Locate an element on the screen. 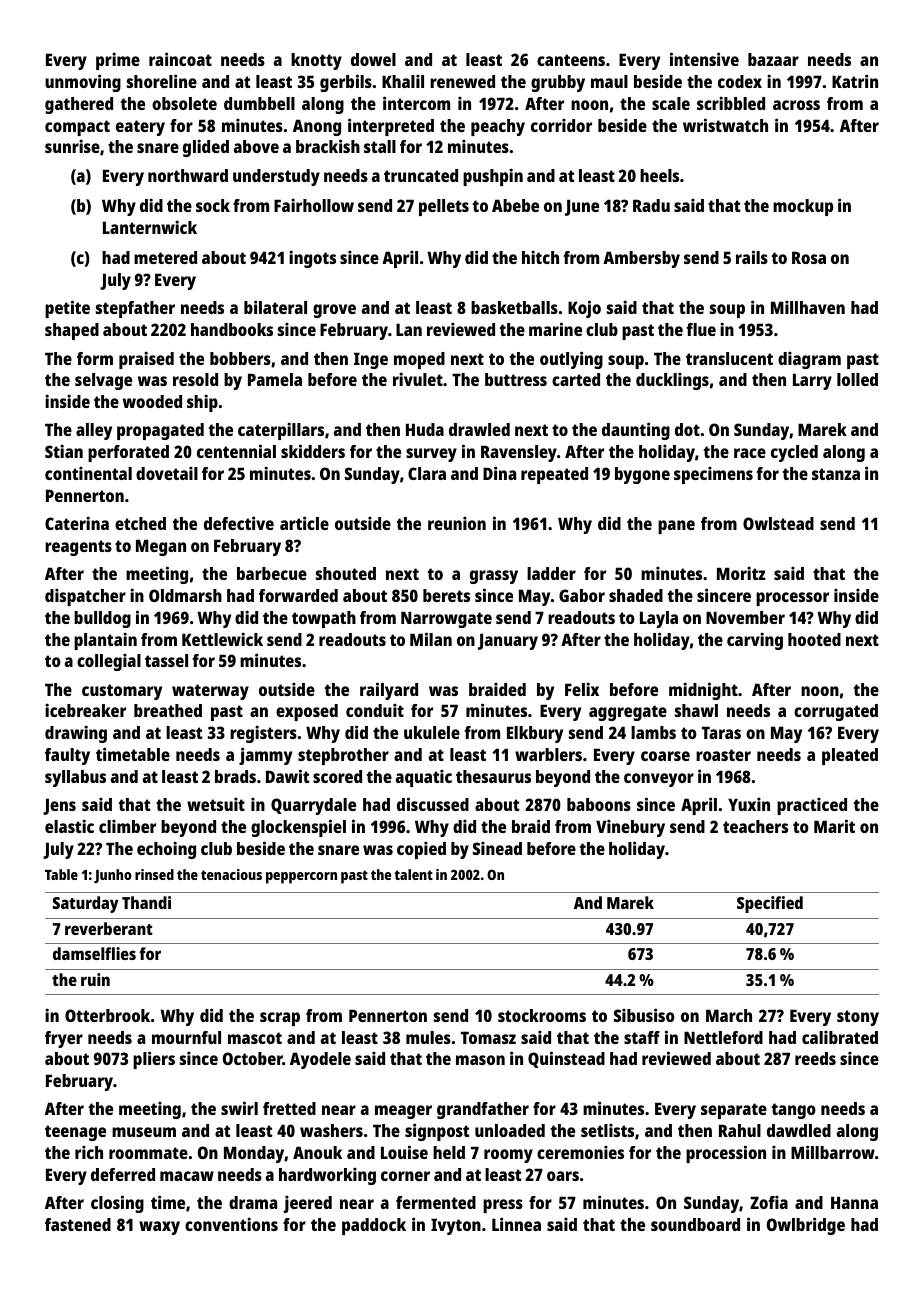 Image resolution: width=924 pixels, height=1314 pixels. dowel is located at coordinates (373, 59).
